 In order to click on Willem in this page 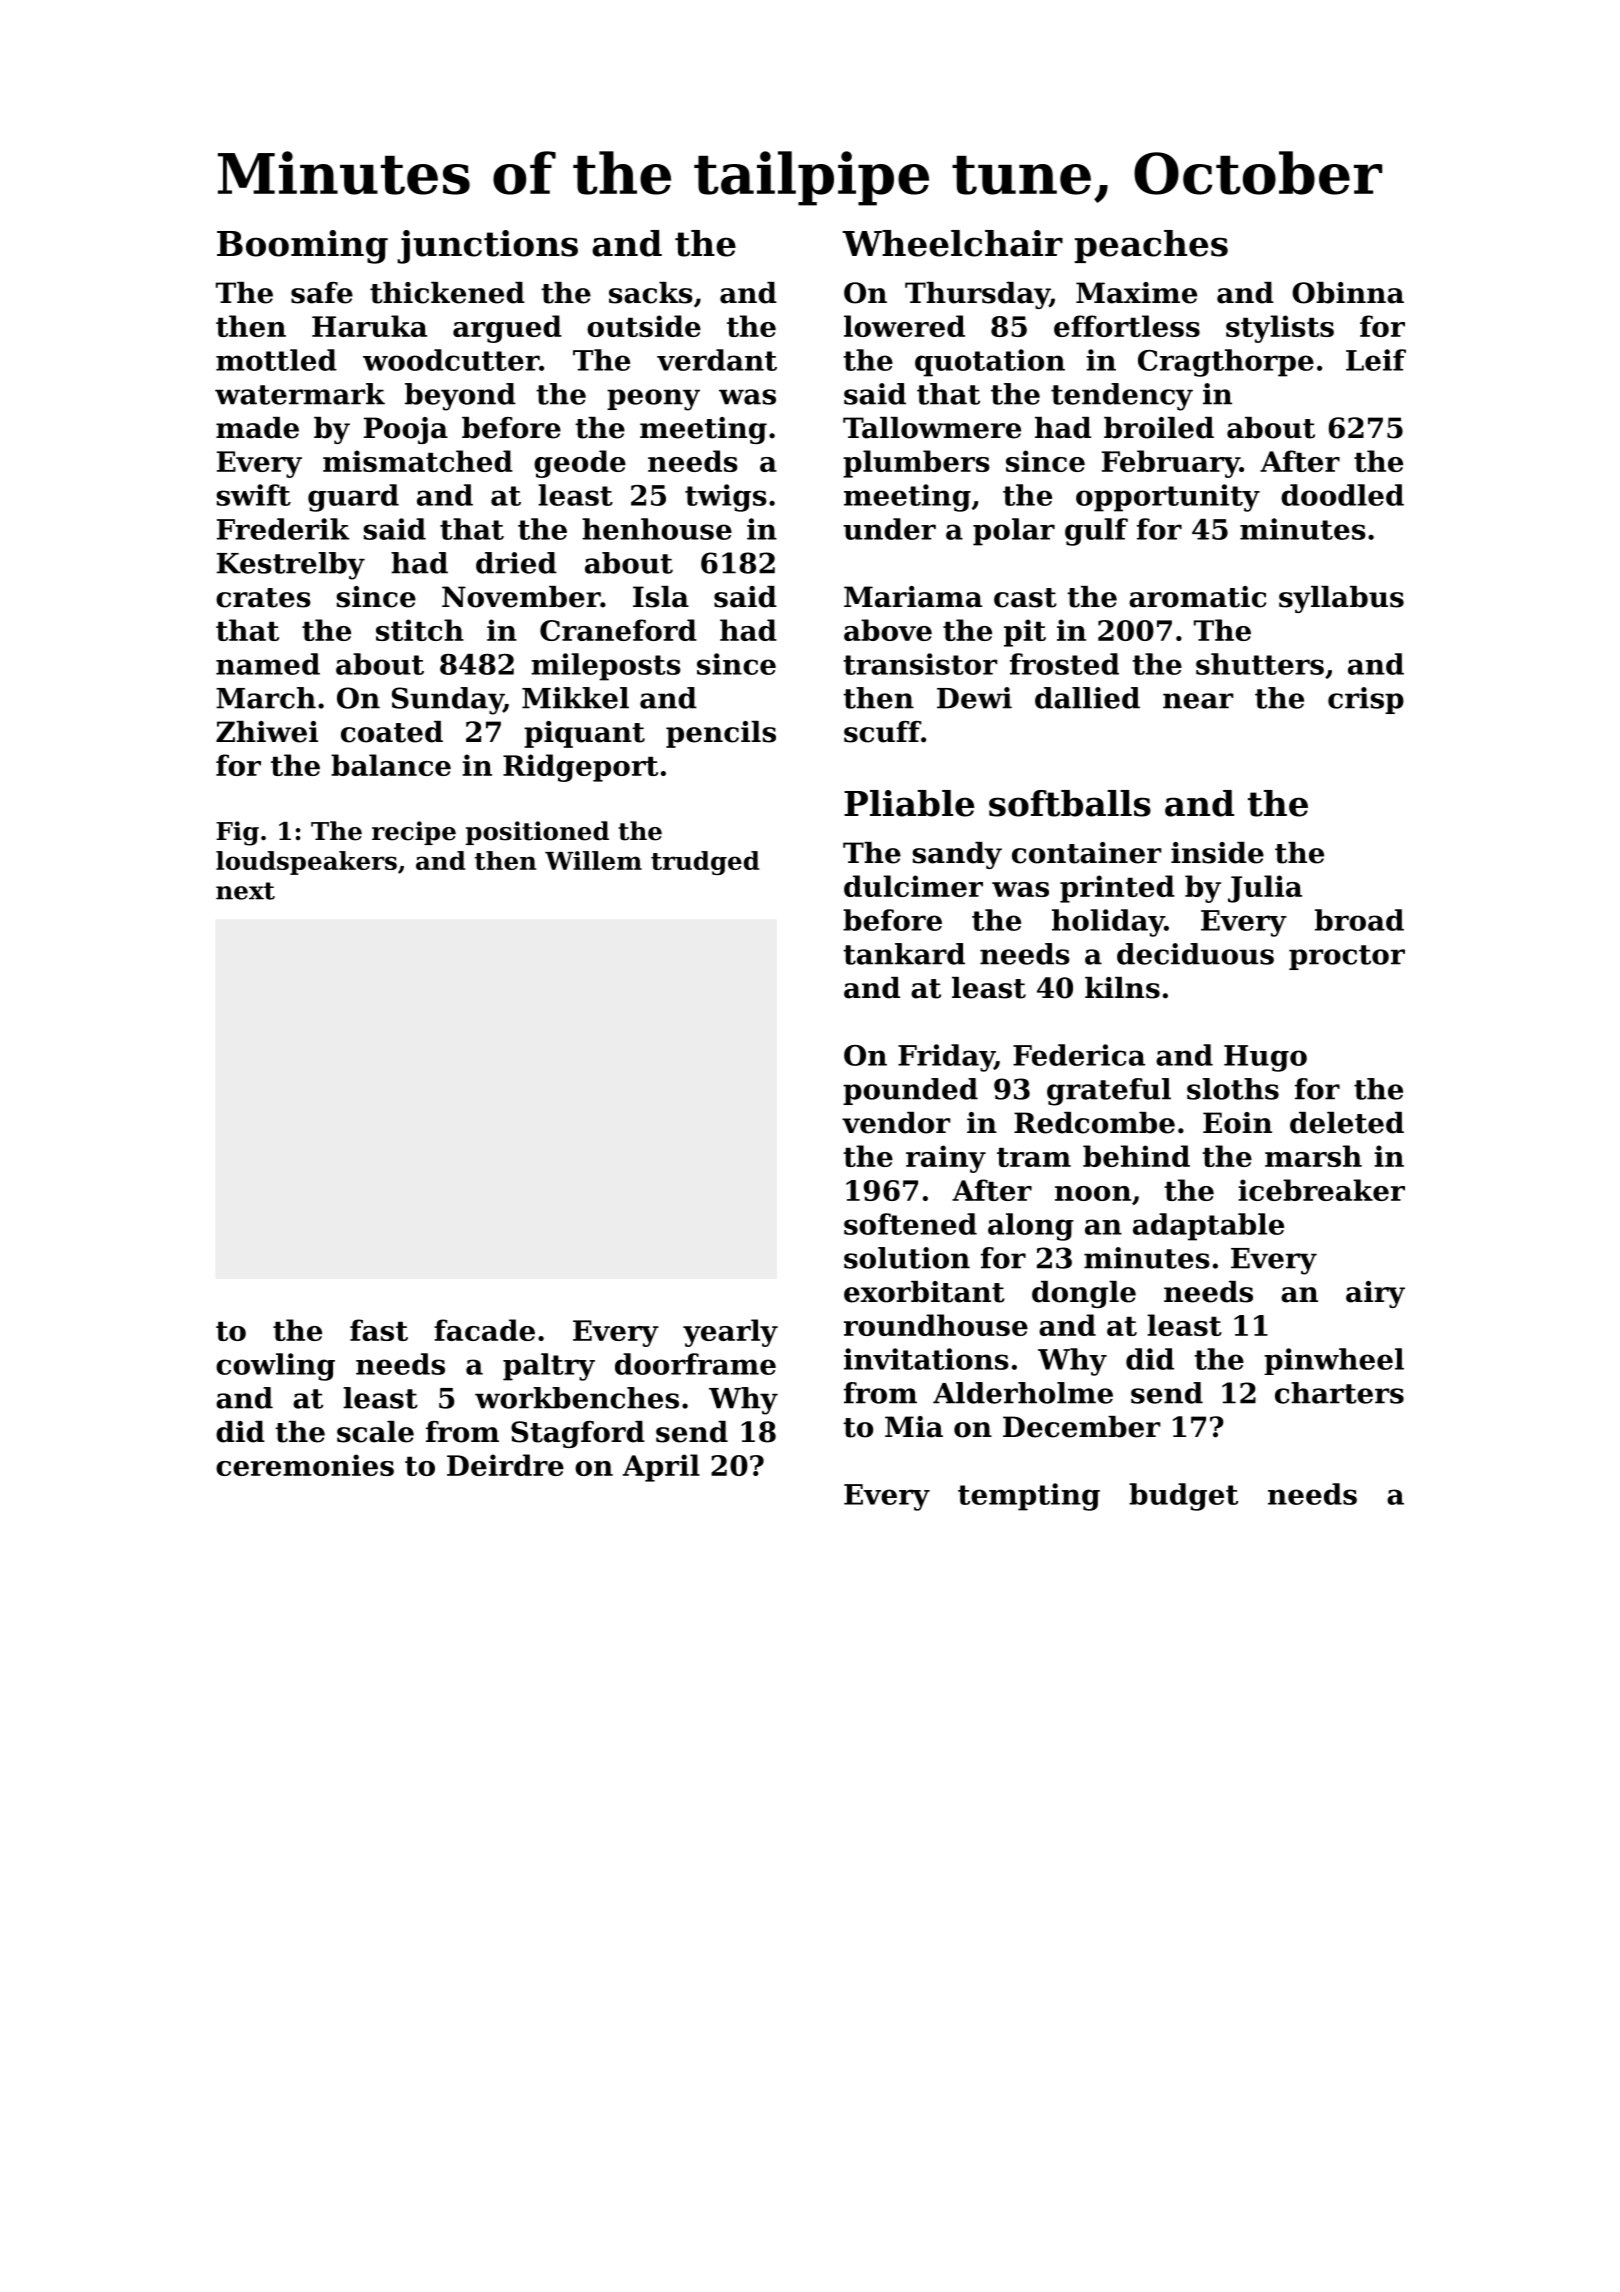, I will do `click(593, 860)`.
